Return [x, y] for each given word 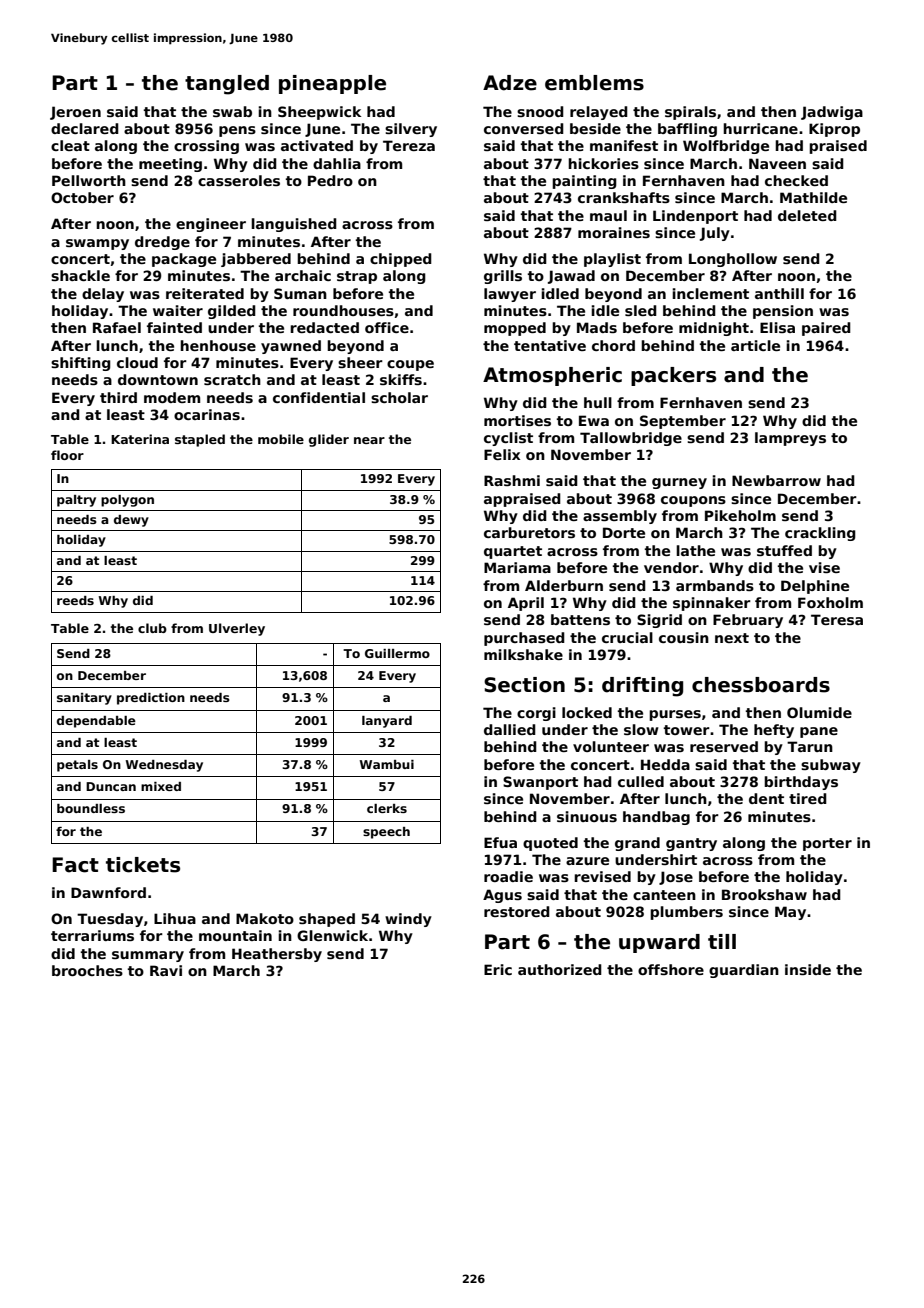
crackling [820, 534]
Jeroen [75, 113]
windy [408, 920]
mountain [235, 935]
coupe [410, 365]
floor [67, 455]
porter [827, 844]
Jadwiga [832, 113]
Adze [510, 83]
